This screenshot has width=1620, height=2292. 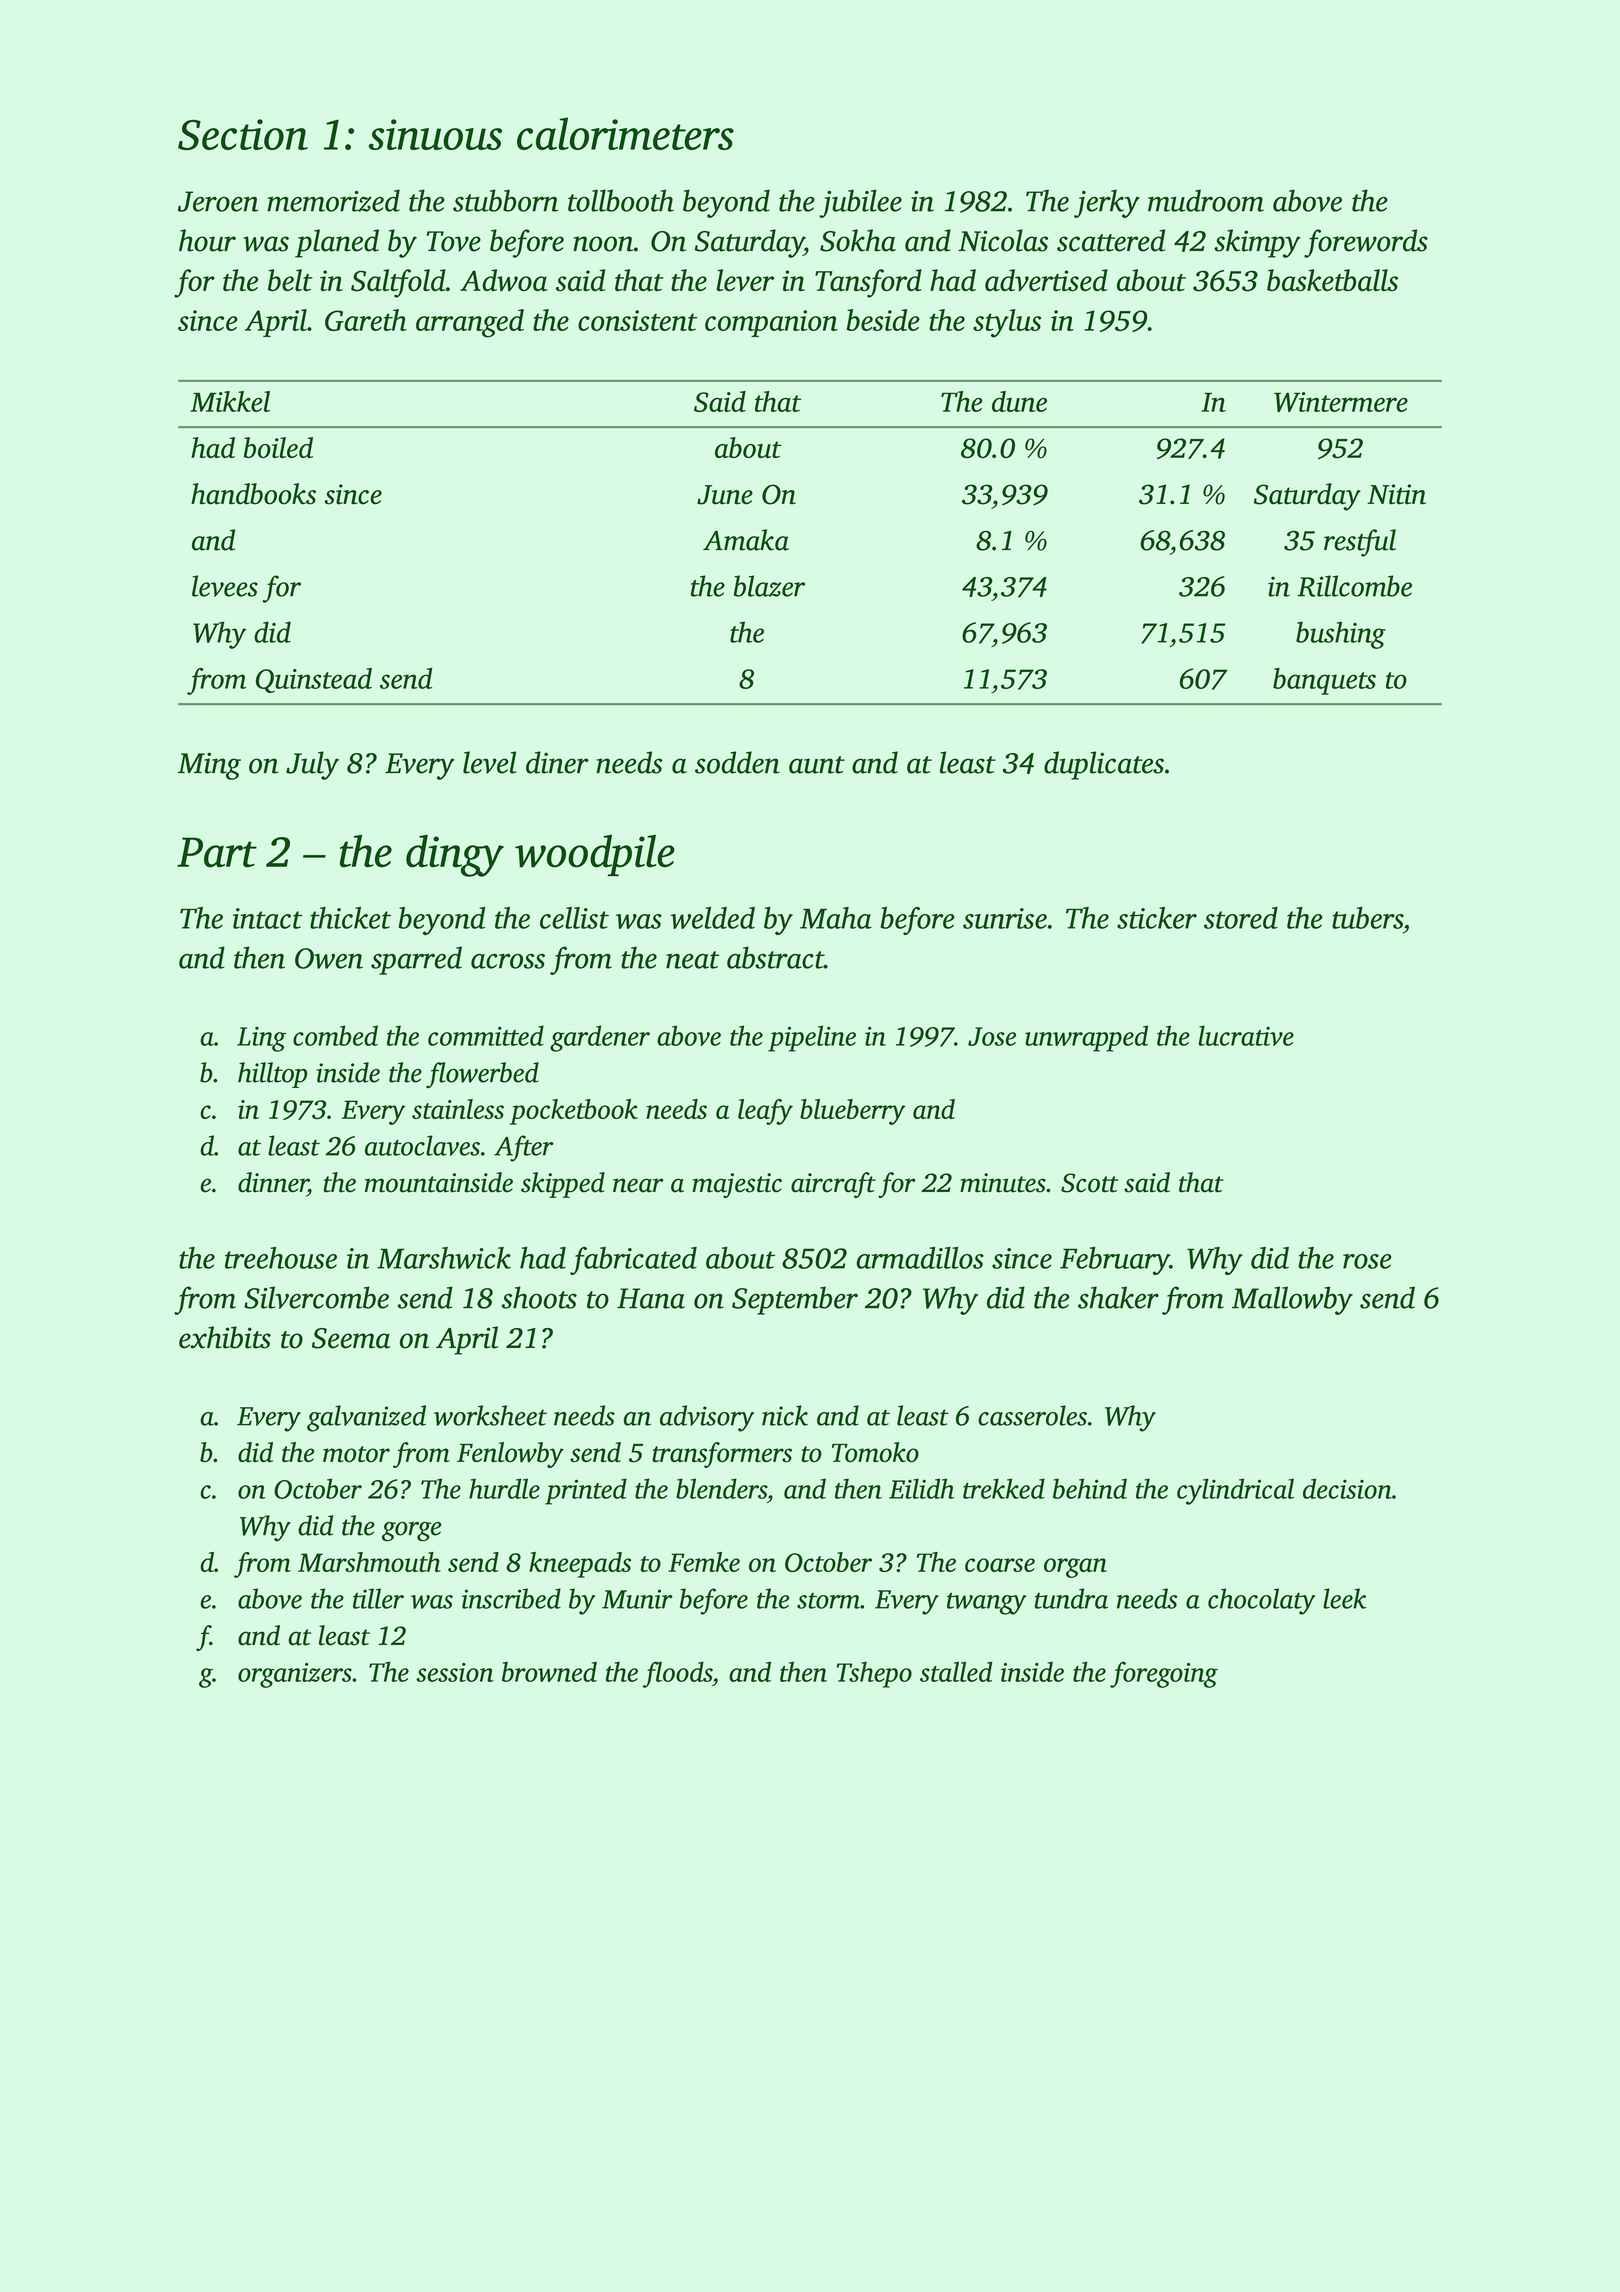 What do you see at coordinates (1104, 765) in the screenshot?
I see `duplicates` at bounding box center [1104, 765].
